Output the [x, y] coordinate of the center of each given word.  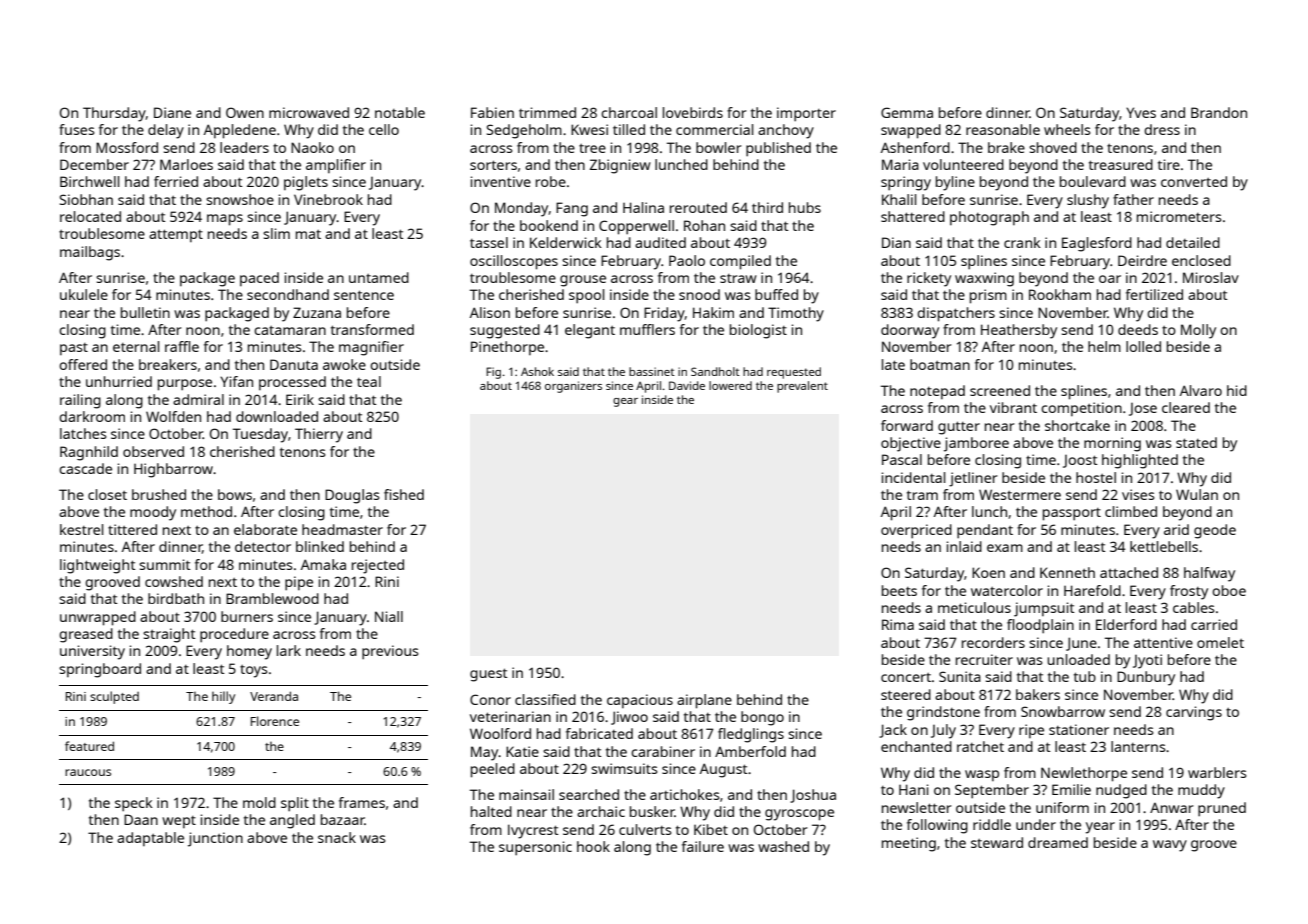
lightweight [98, 566]
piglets [306, 183]
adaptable [150, 839]
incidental [914, 477]
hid [1237, 390]
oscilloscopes [514, 262]
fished [404, 494]
